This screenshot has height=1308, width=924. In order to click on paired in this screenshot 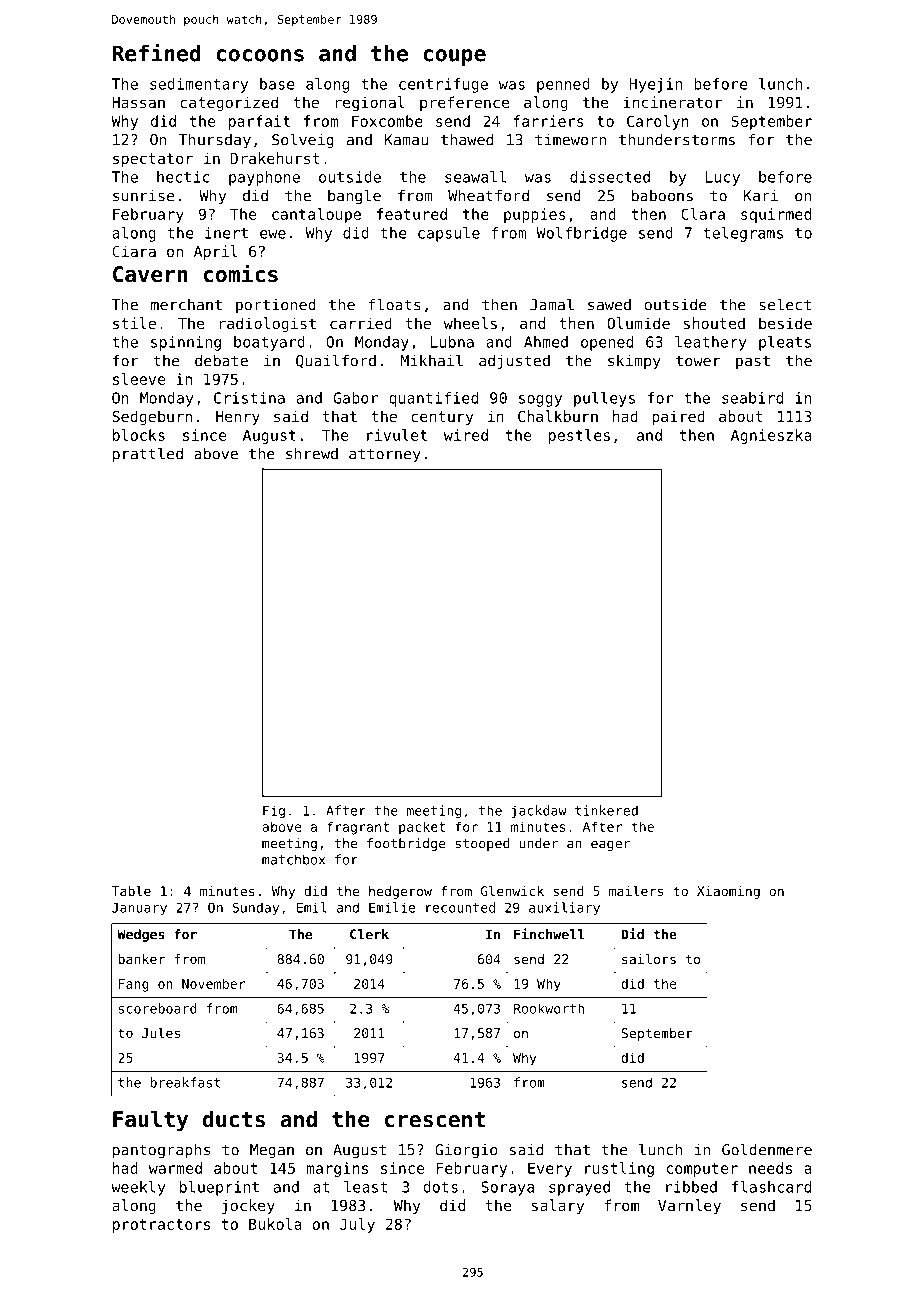, I will do `click(678, 417)`.
